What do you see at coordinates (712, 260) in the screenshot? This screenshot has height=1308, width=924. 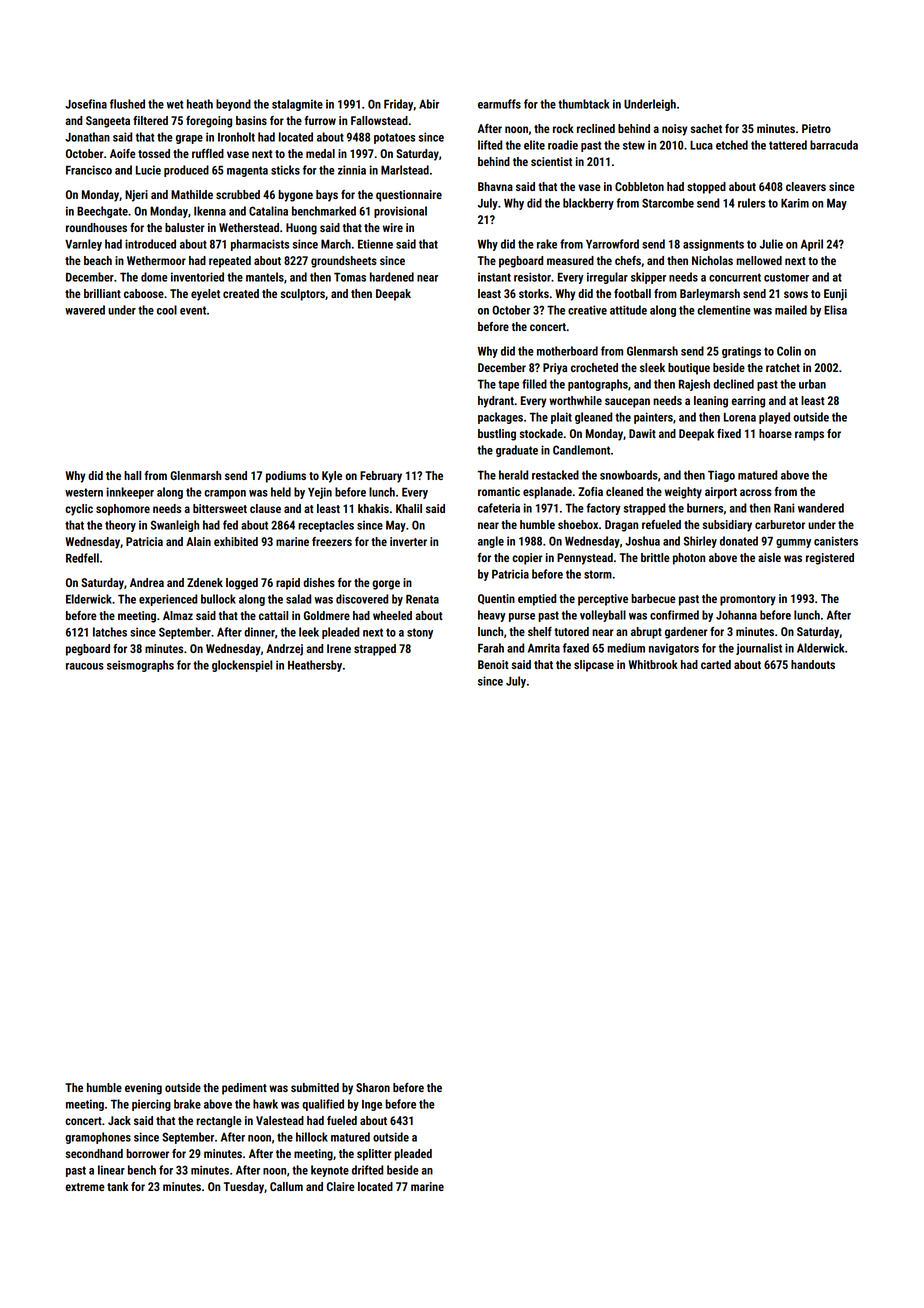 I see `Nicholas` at bounding box center [712, 260].
